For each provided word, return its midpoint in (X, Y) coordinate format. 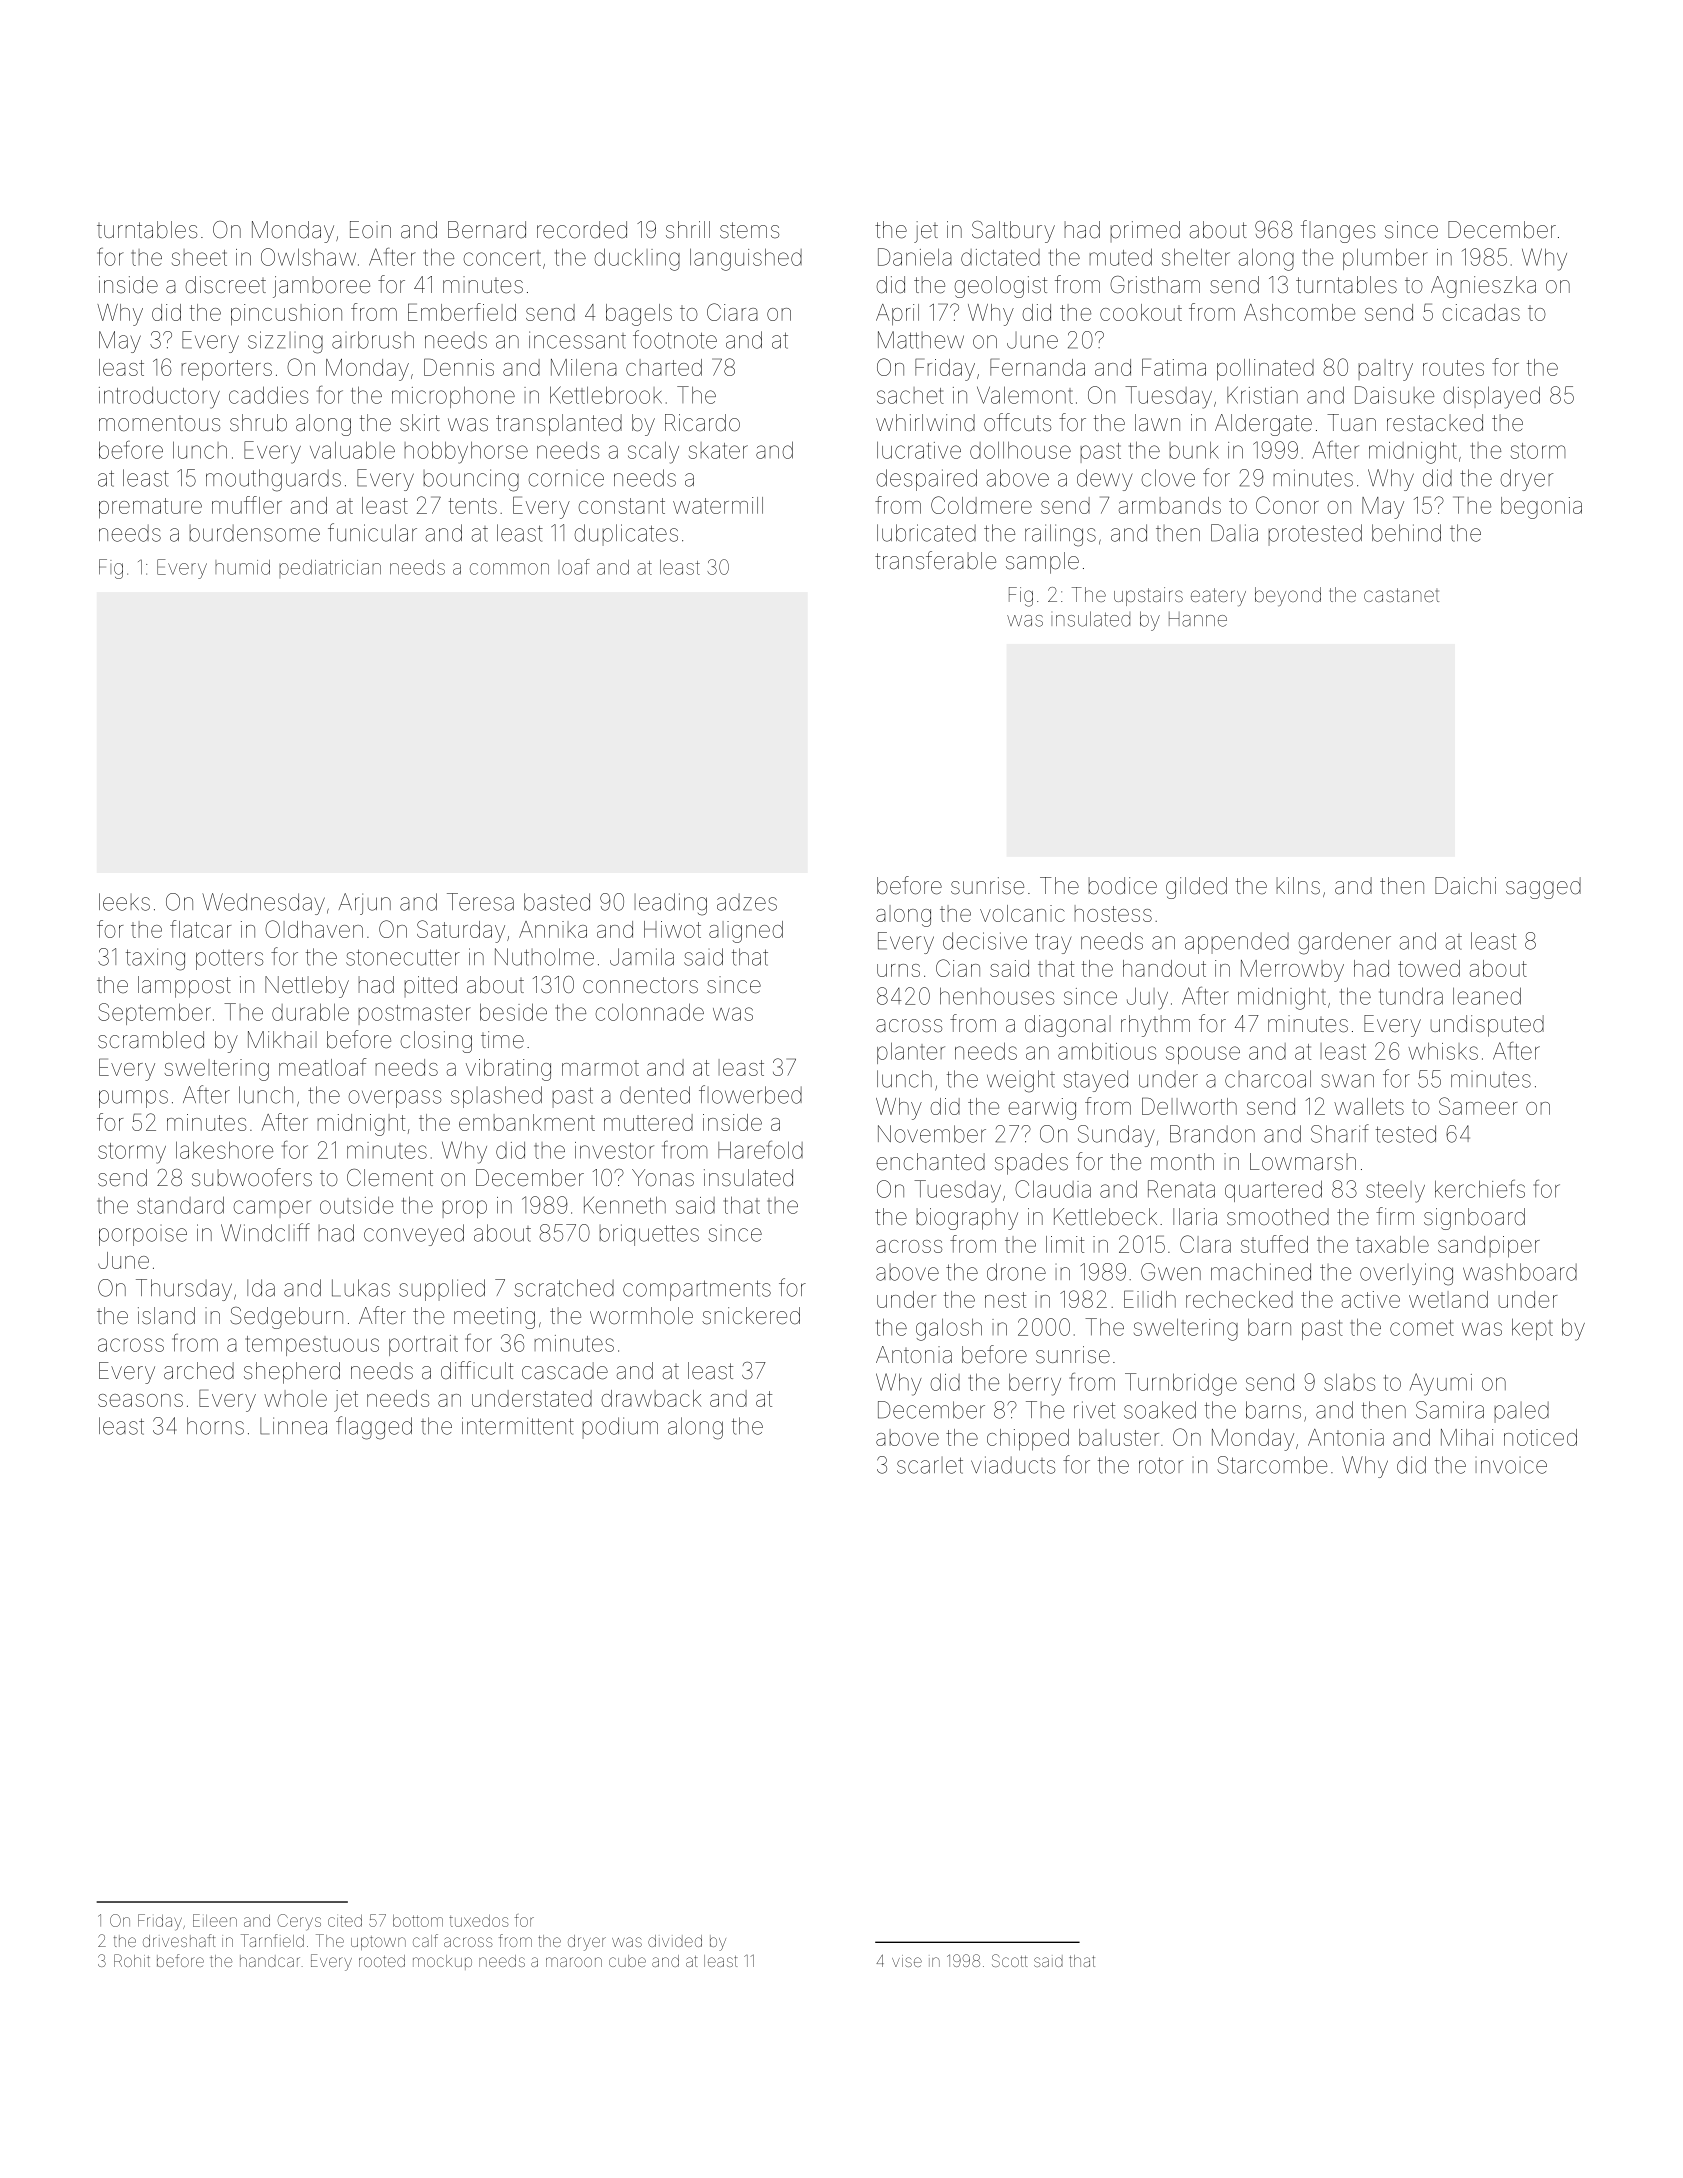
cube (627, 1961)
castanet (1401, 595)
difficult (477, 1370)
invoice (1511, 1465)
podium (620, 1428)
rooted (382, 1961)
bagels (639, 315)
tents (473, 506)
